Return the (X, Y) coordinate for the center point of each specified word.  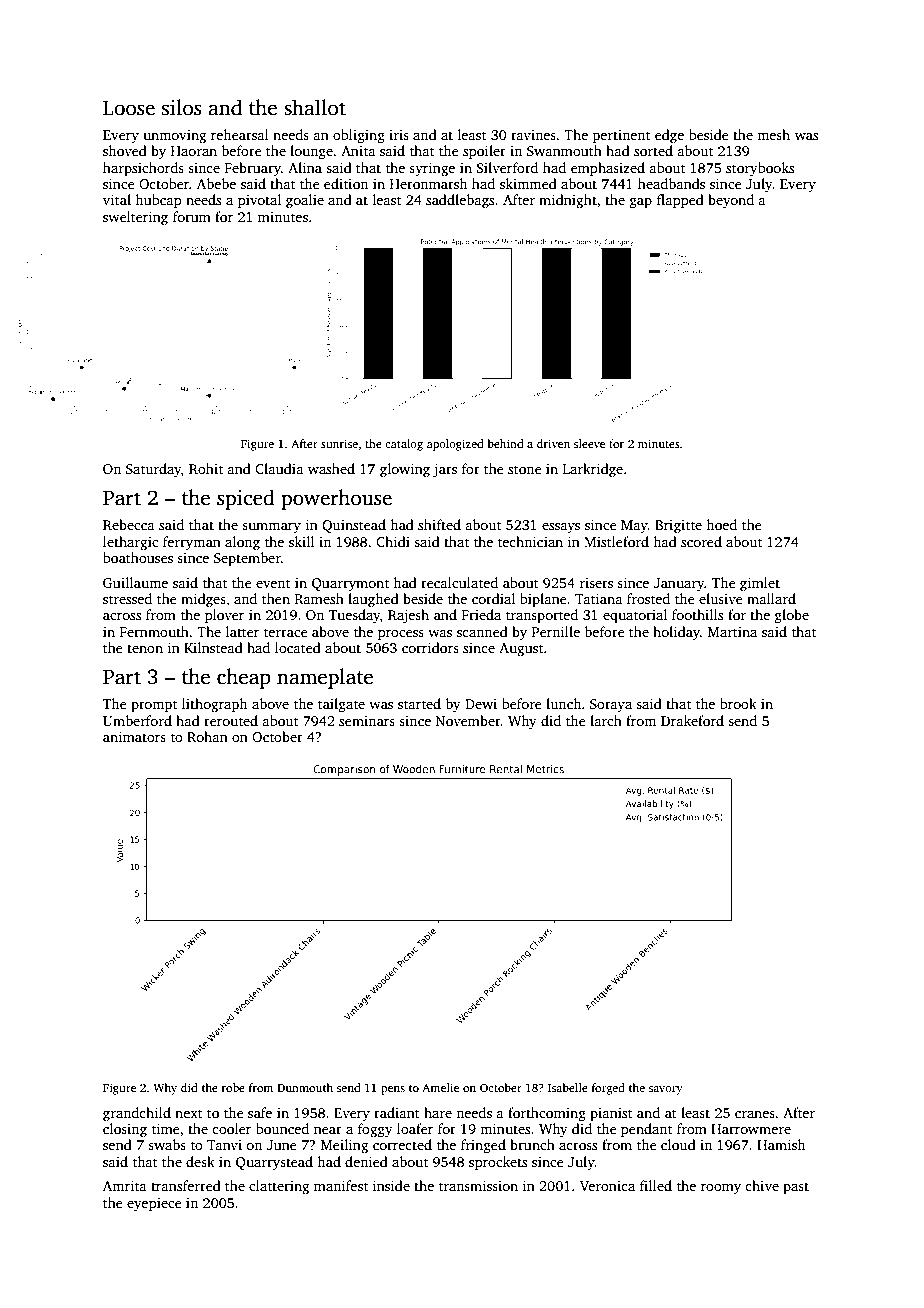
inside (391, 1185)
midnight (568, 201)
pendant (646, 1130)
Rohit (206, 468)
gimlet (760, 584)
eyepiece (154, 1204)
